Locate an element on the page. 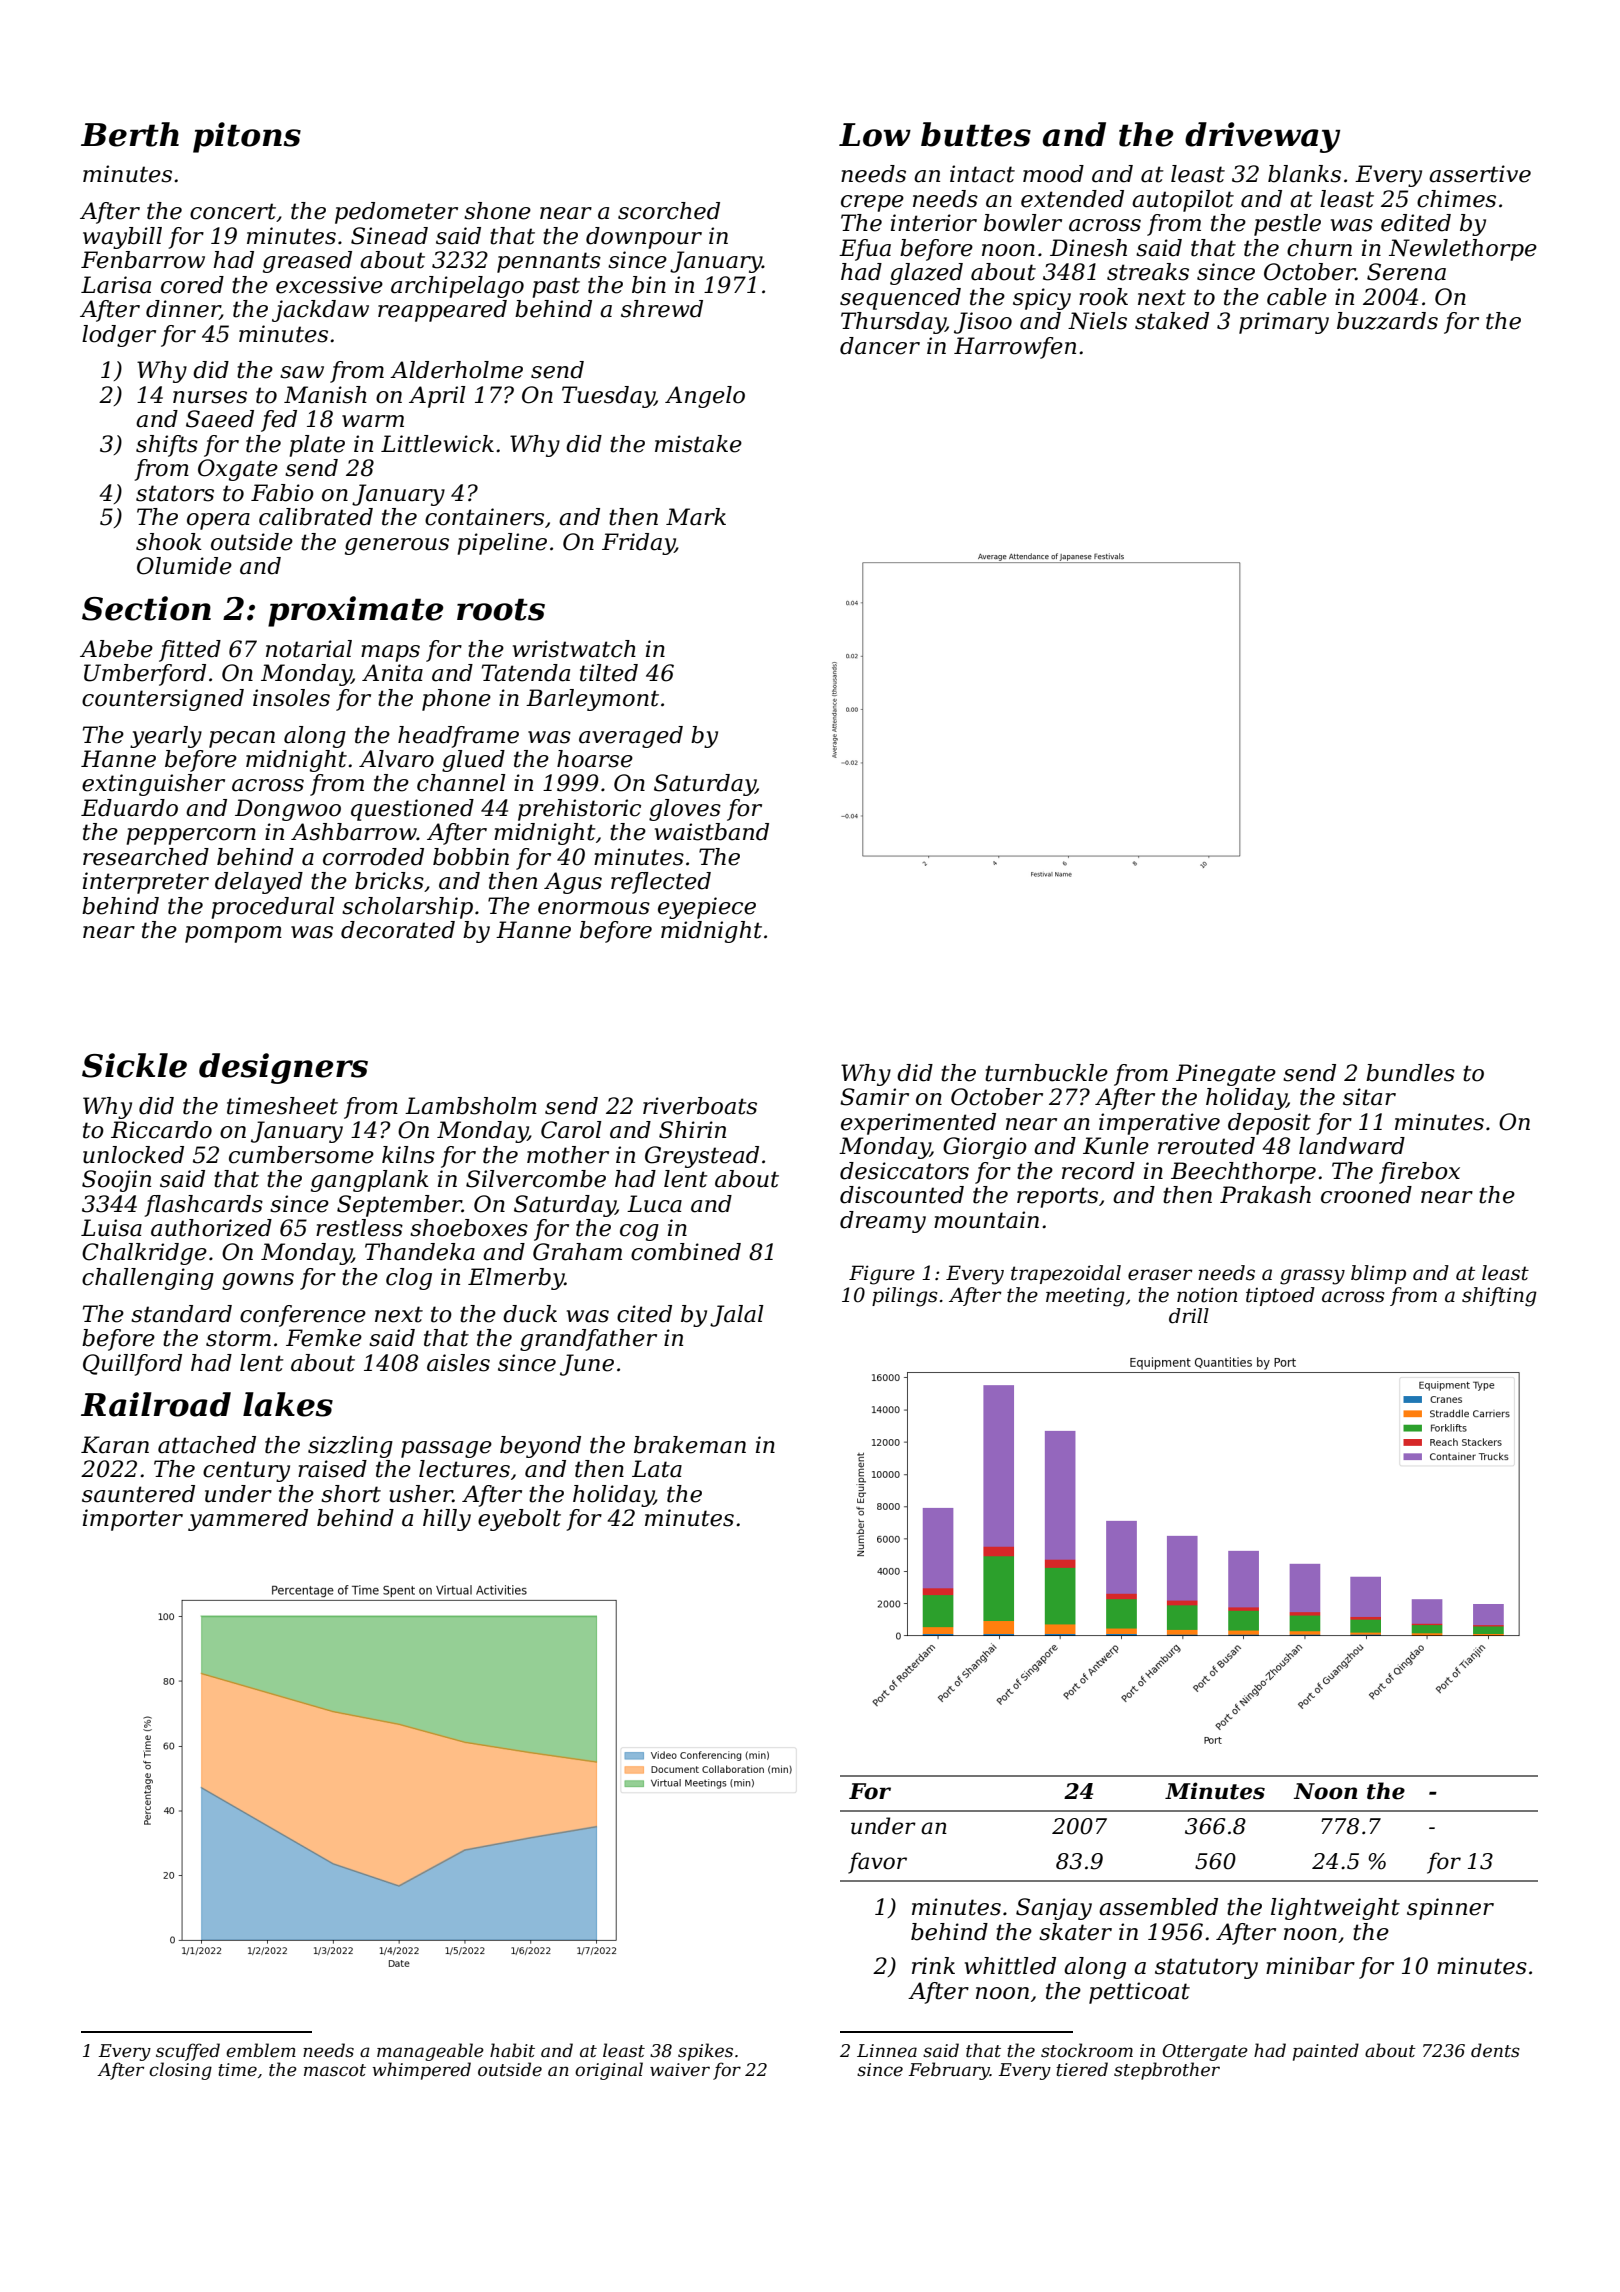 The image size is (1620, 2292). waybill is located at coordinates (122, 238).
